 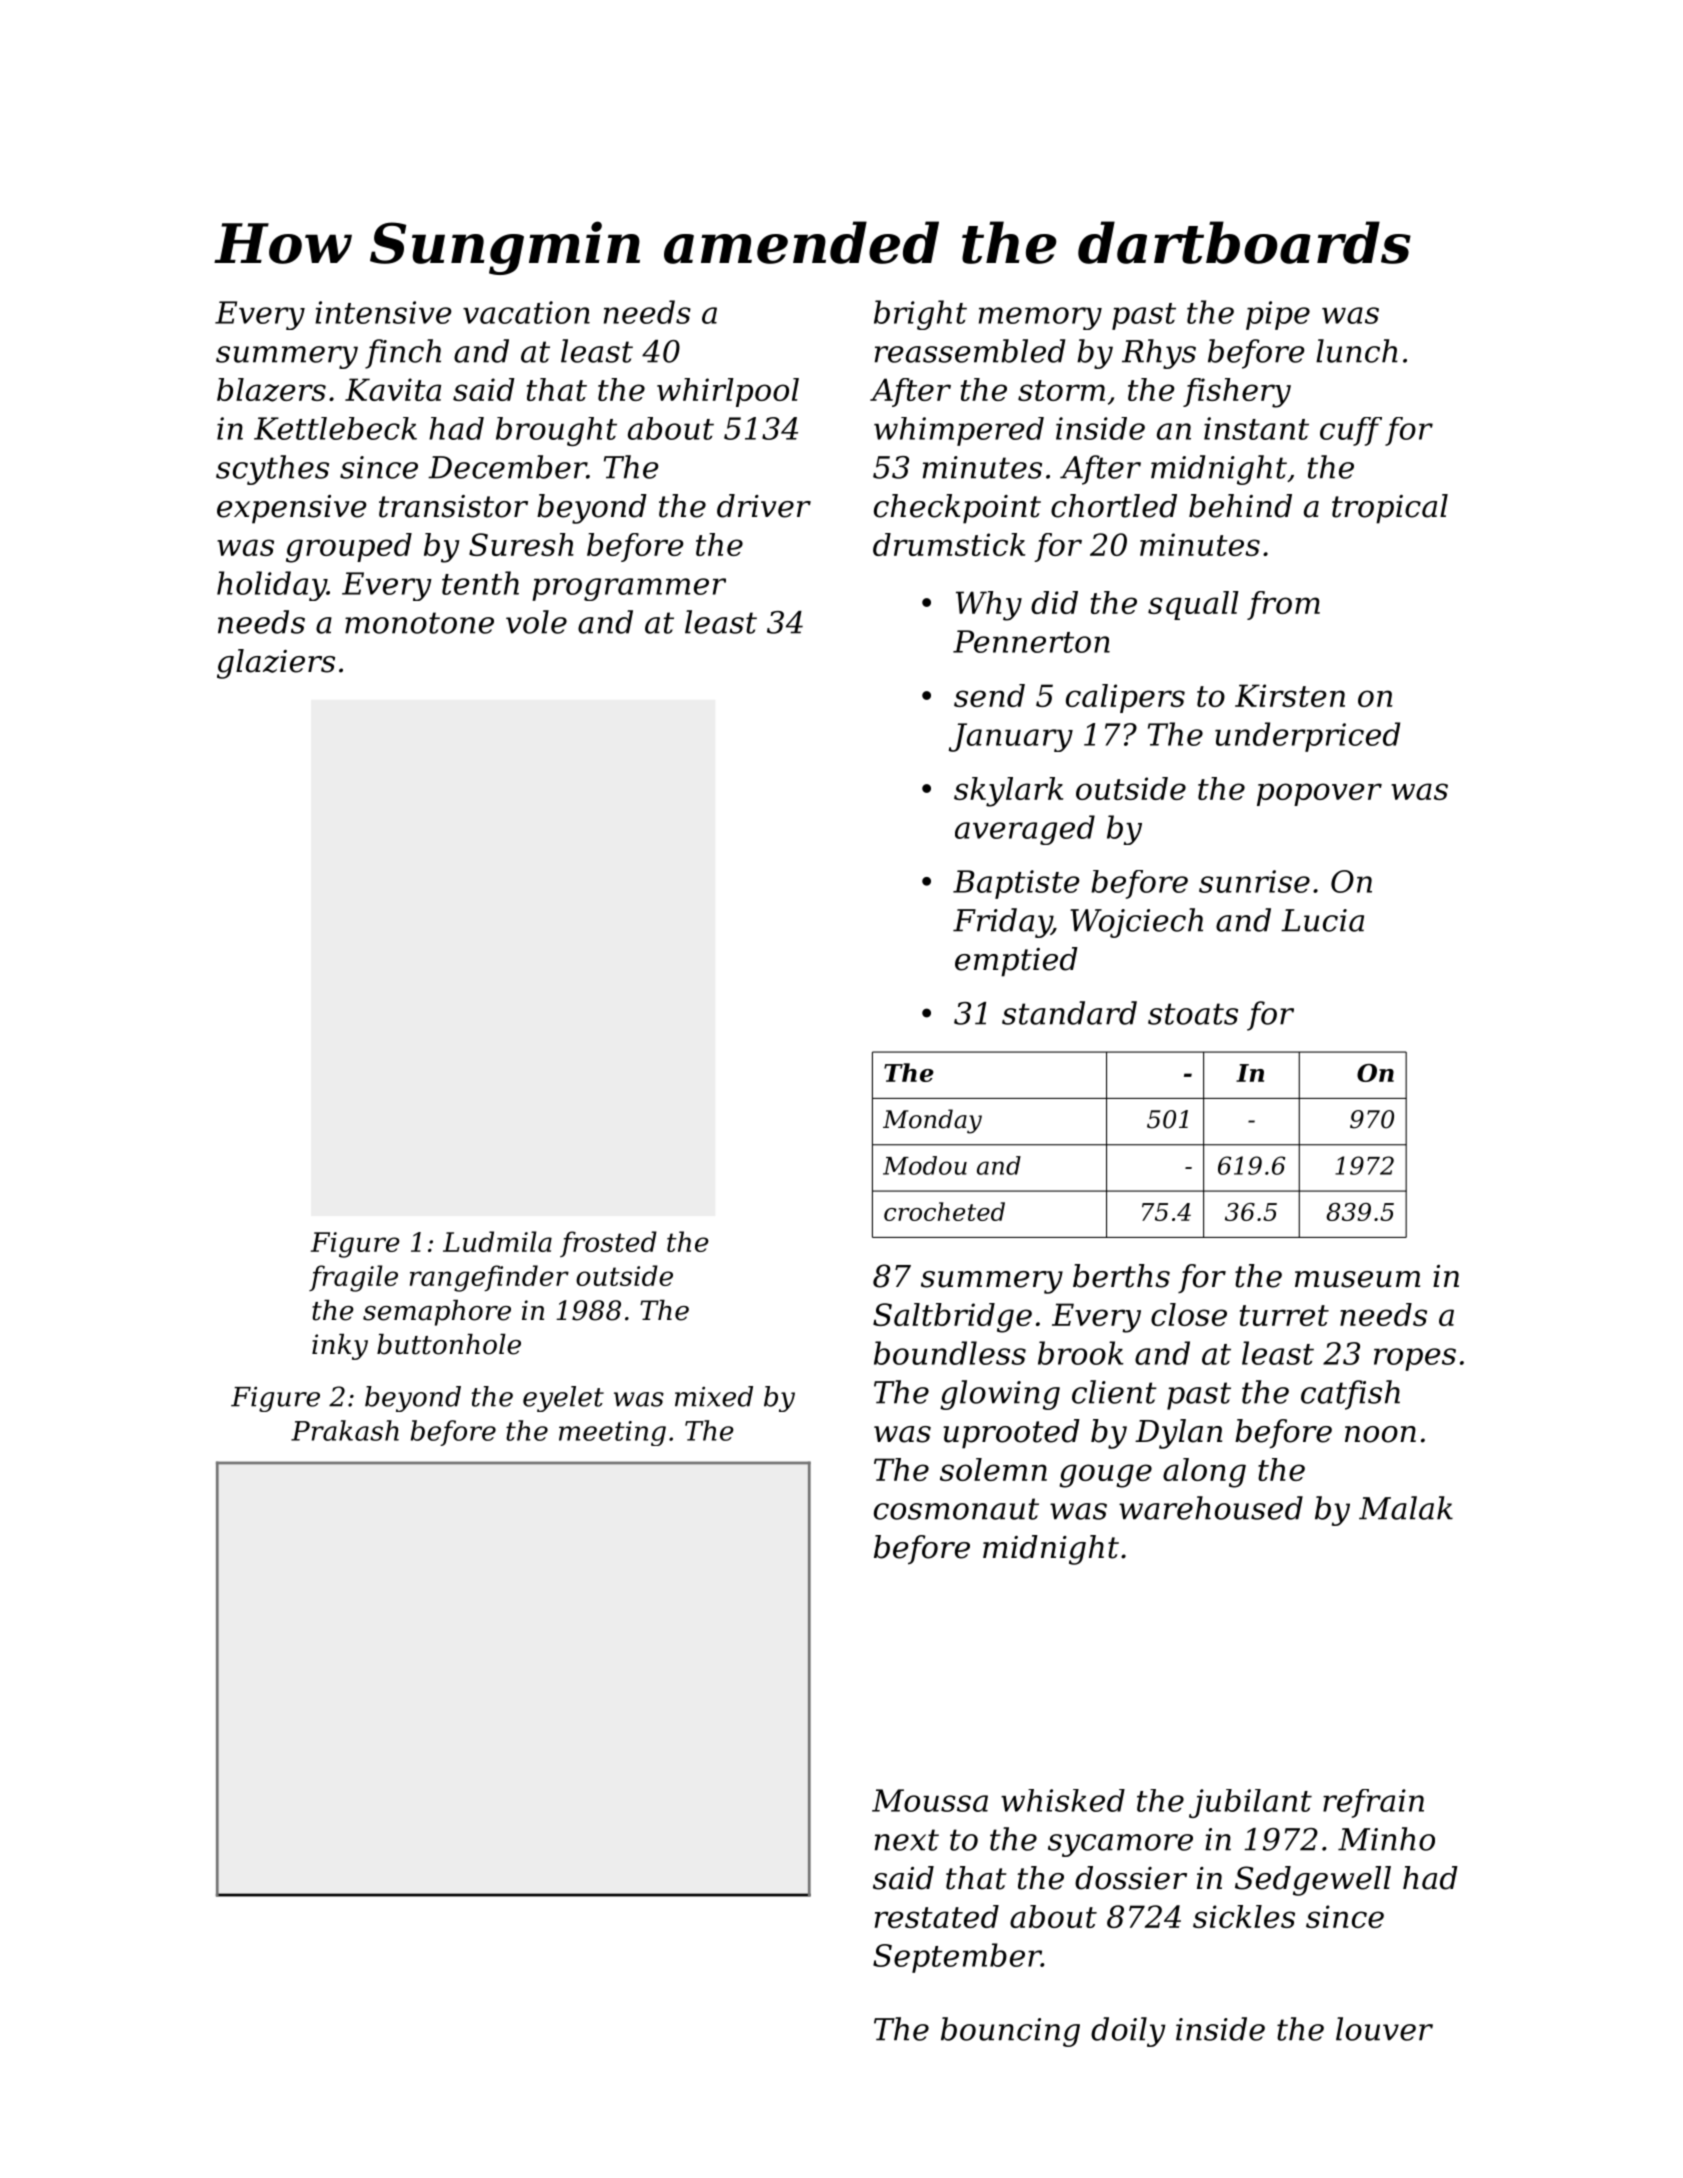 I want to click on monotone, so click(x=419, y=623).
